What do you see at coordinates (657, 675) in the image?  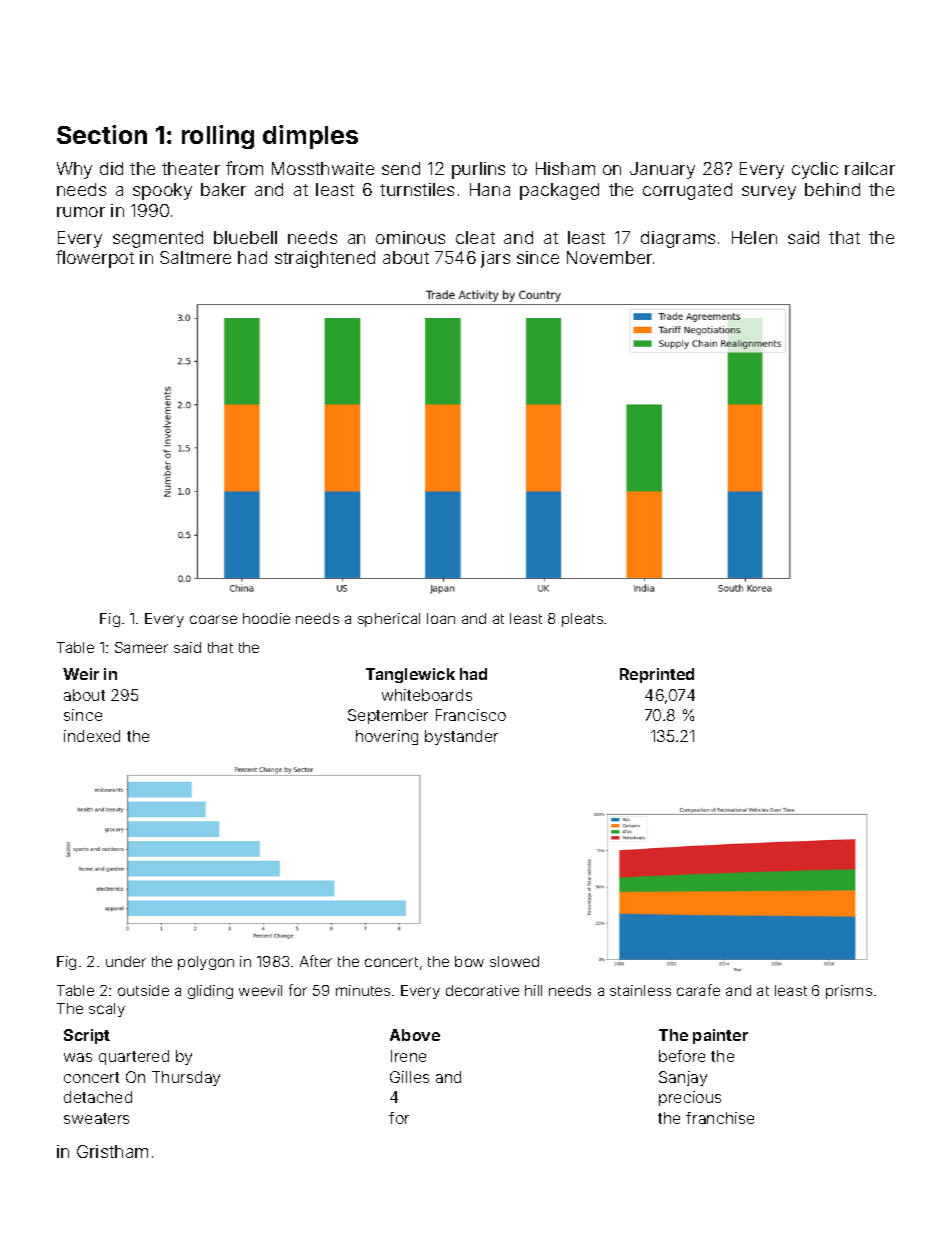 I see `Reprinted` at bounding box center [657, 675].
